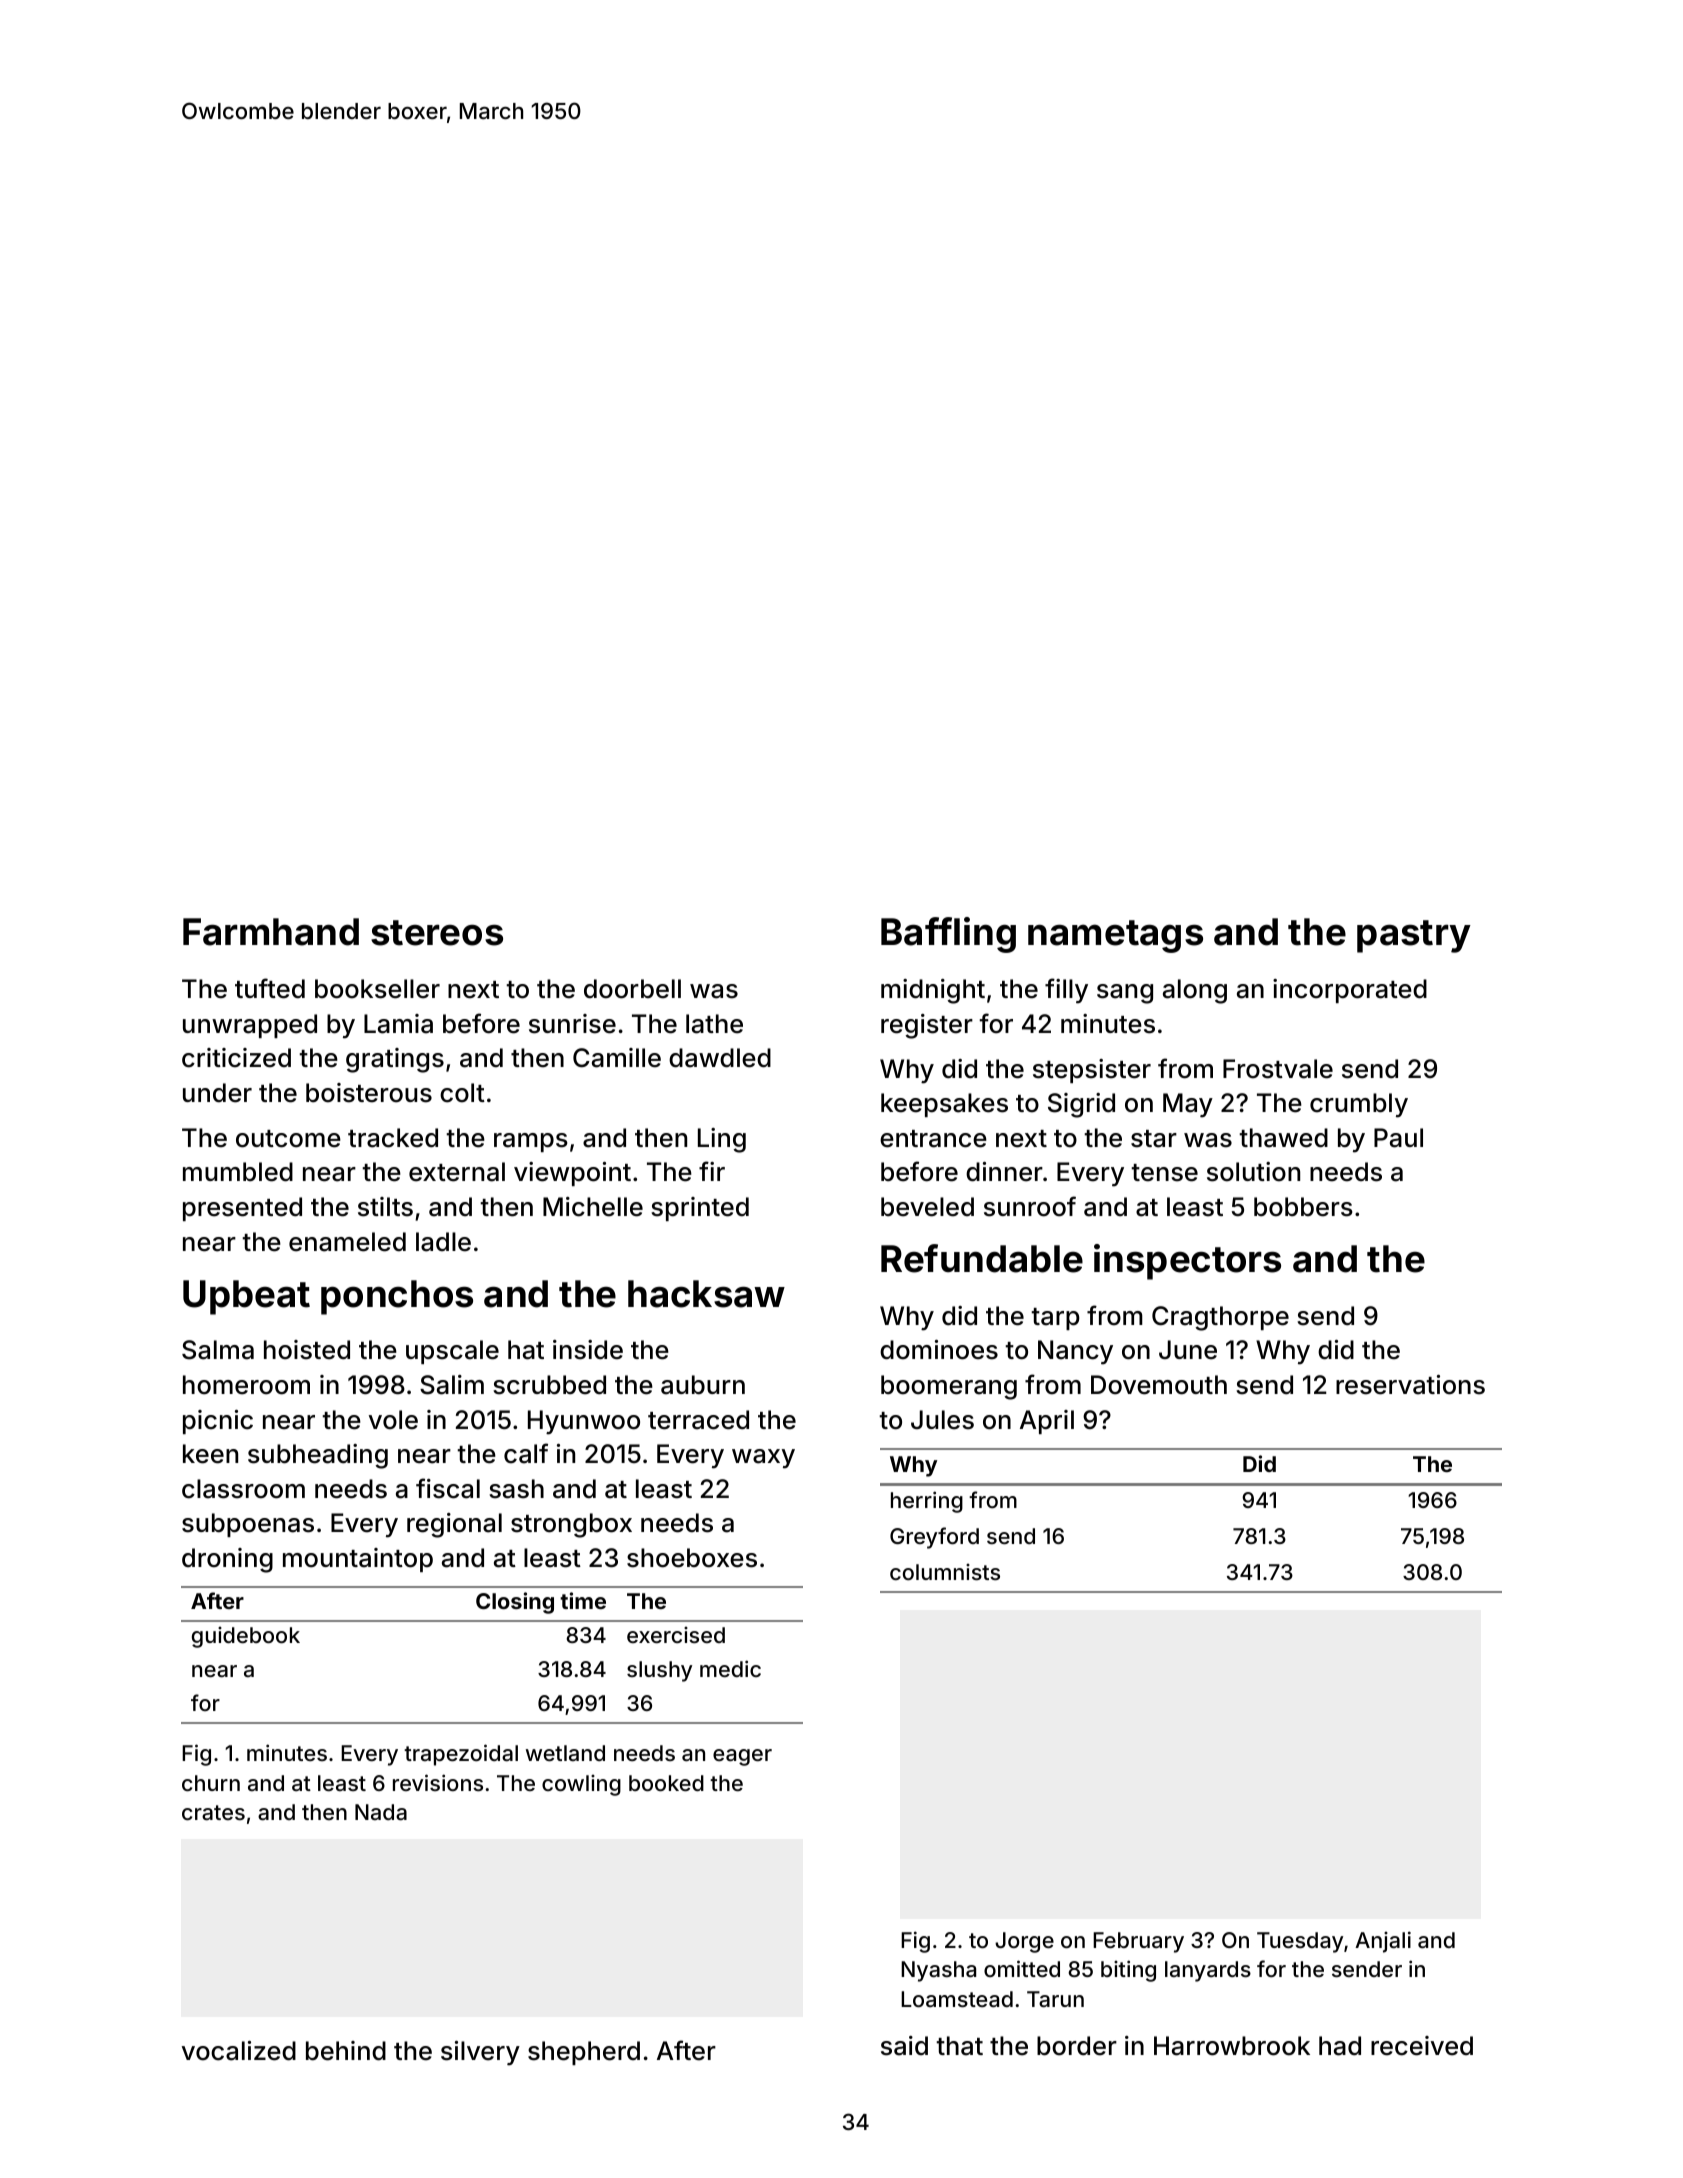 The image size is (1683, 2178). I want to click on incorporated, so click(1350, 991).
